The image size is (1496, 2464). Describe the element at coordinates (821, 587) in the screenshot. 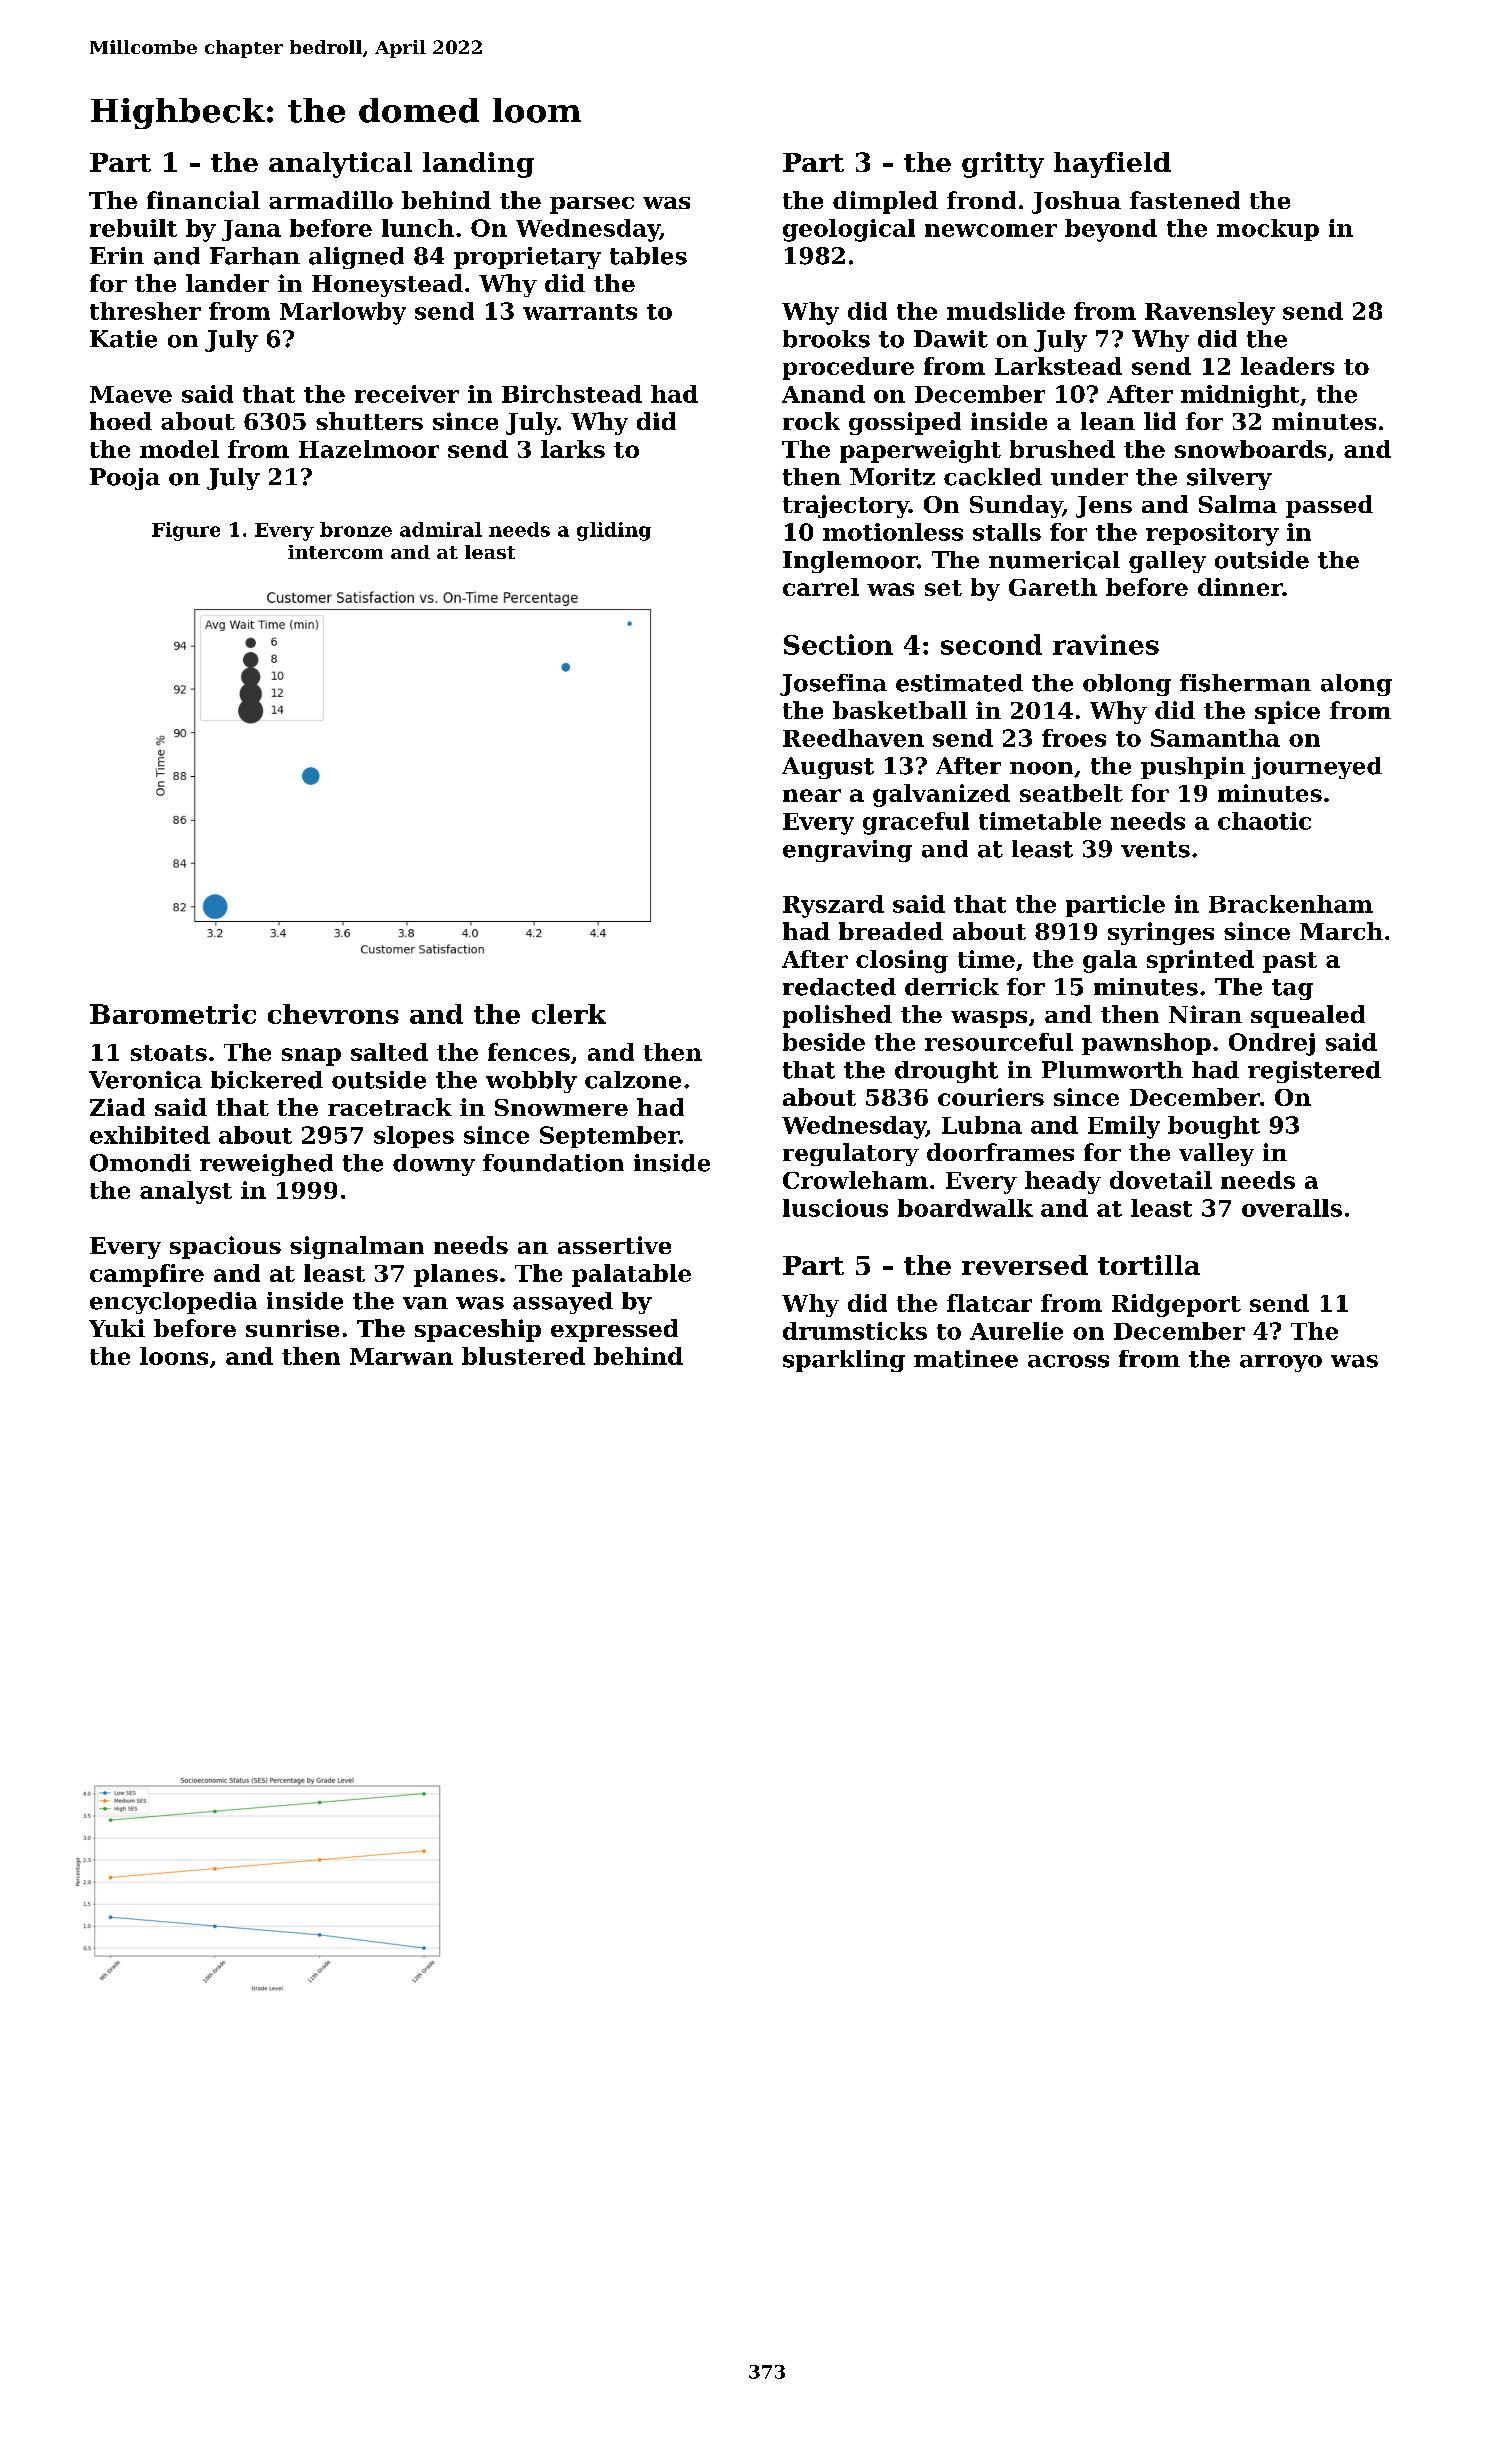

I see `carrel` at that location.
